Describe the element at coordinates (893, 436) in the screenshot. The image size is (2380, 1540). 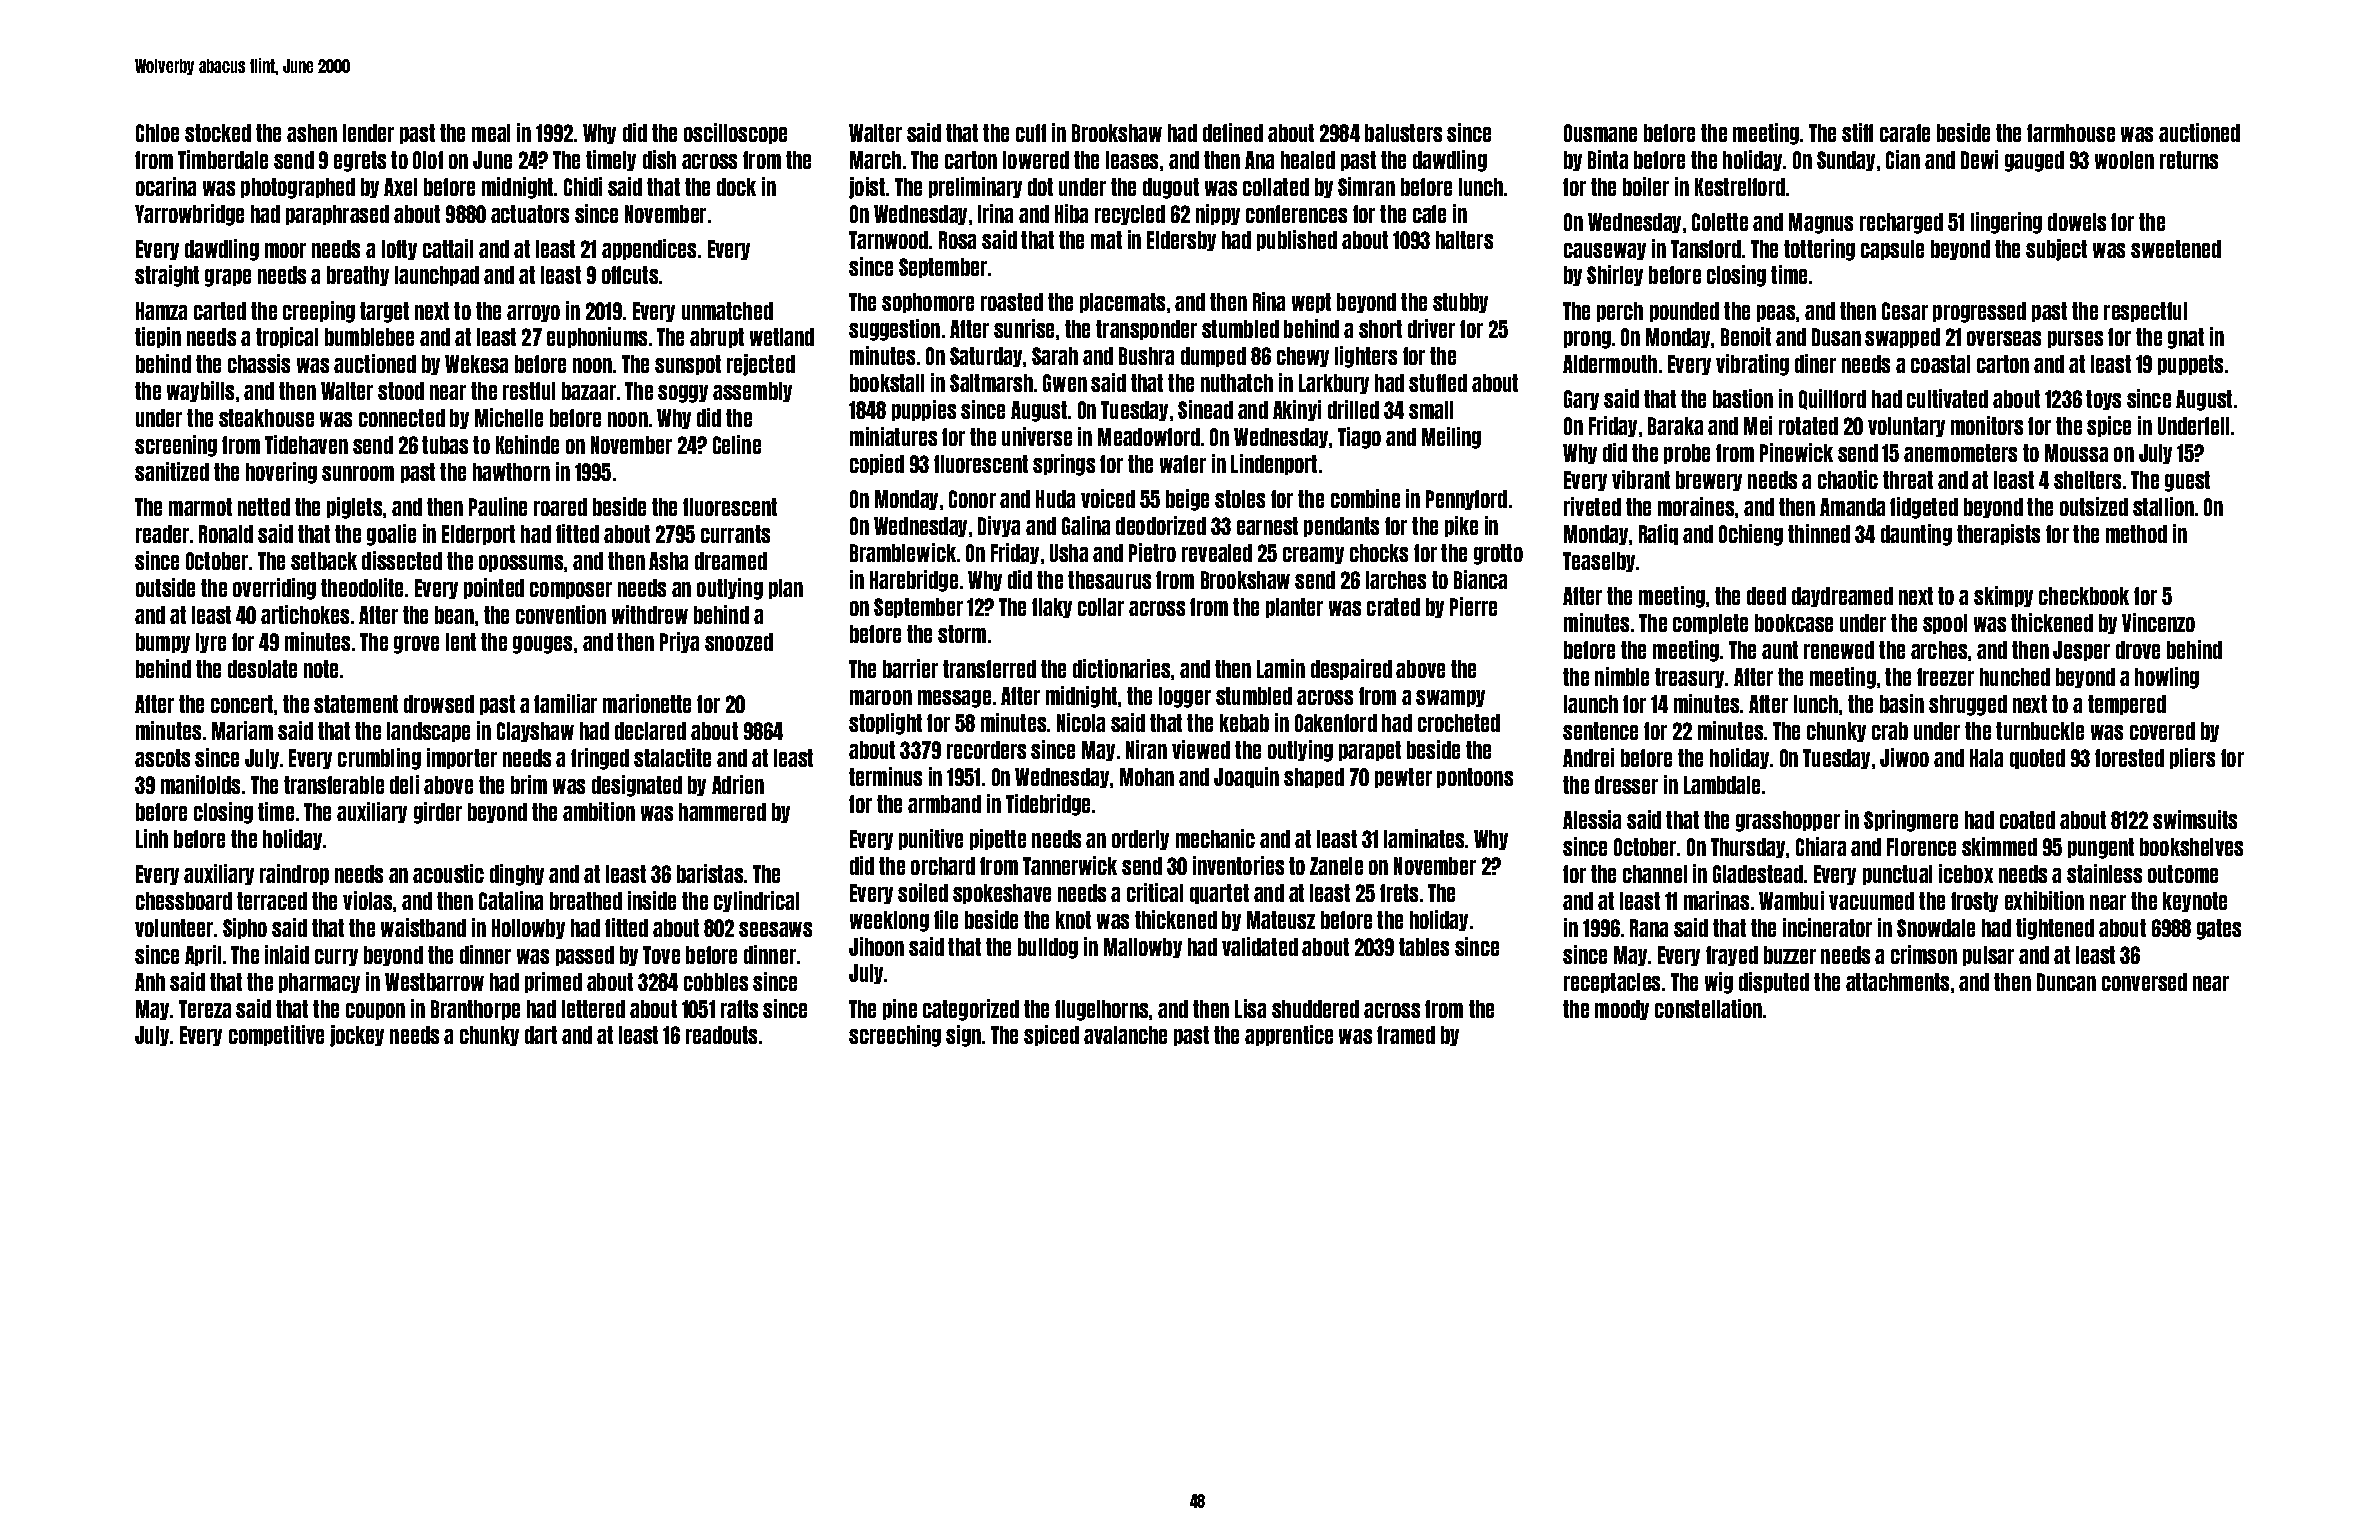
I see `miniatures` at that location.
